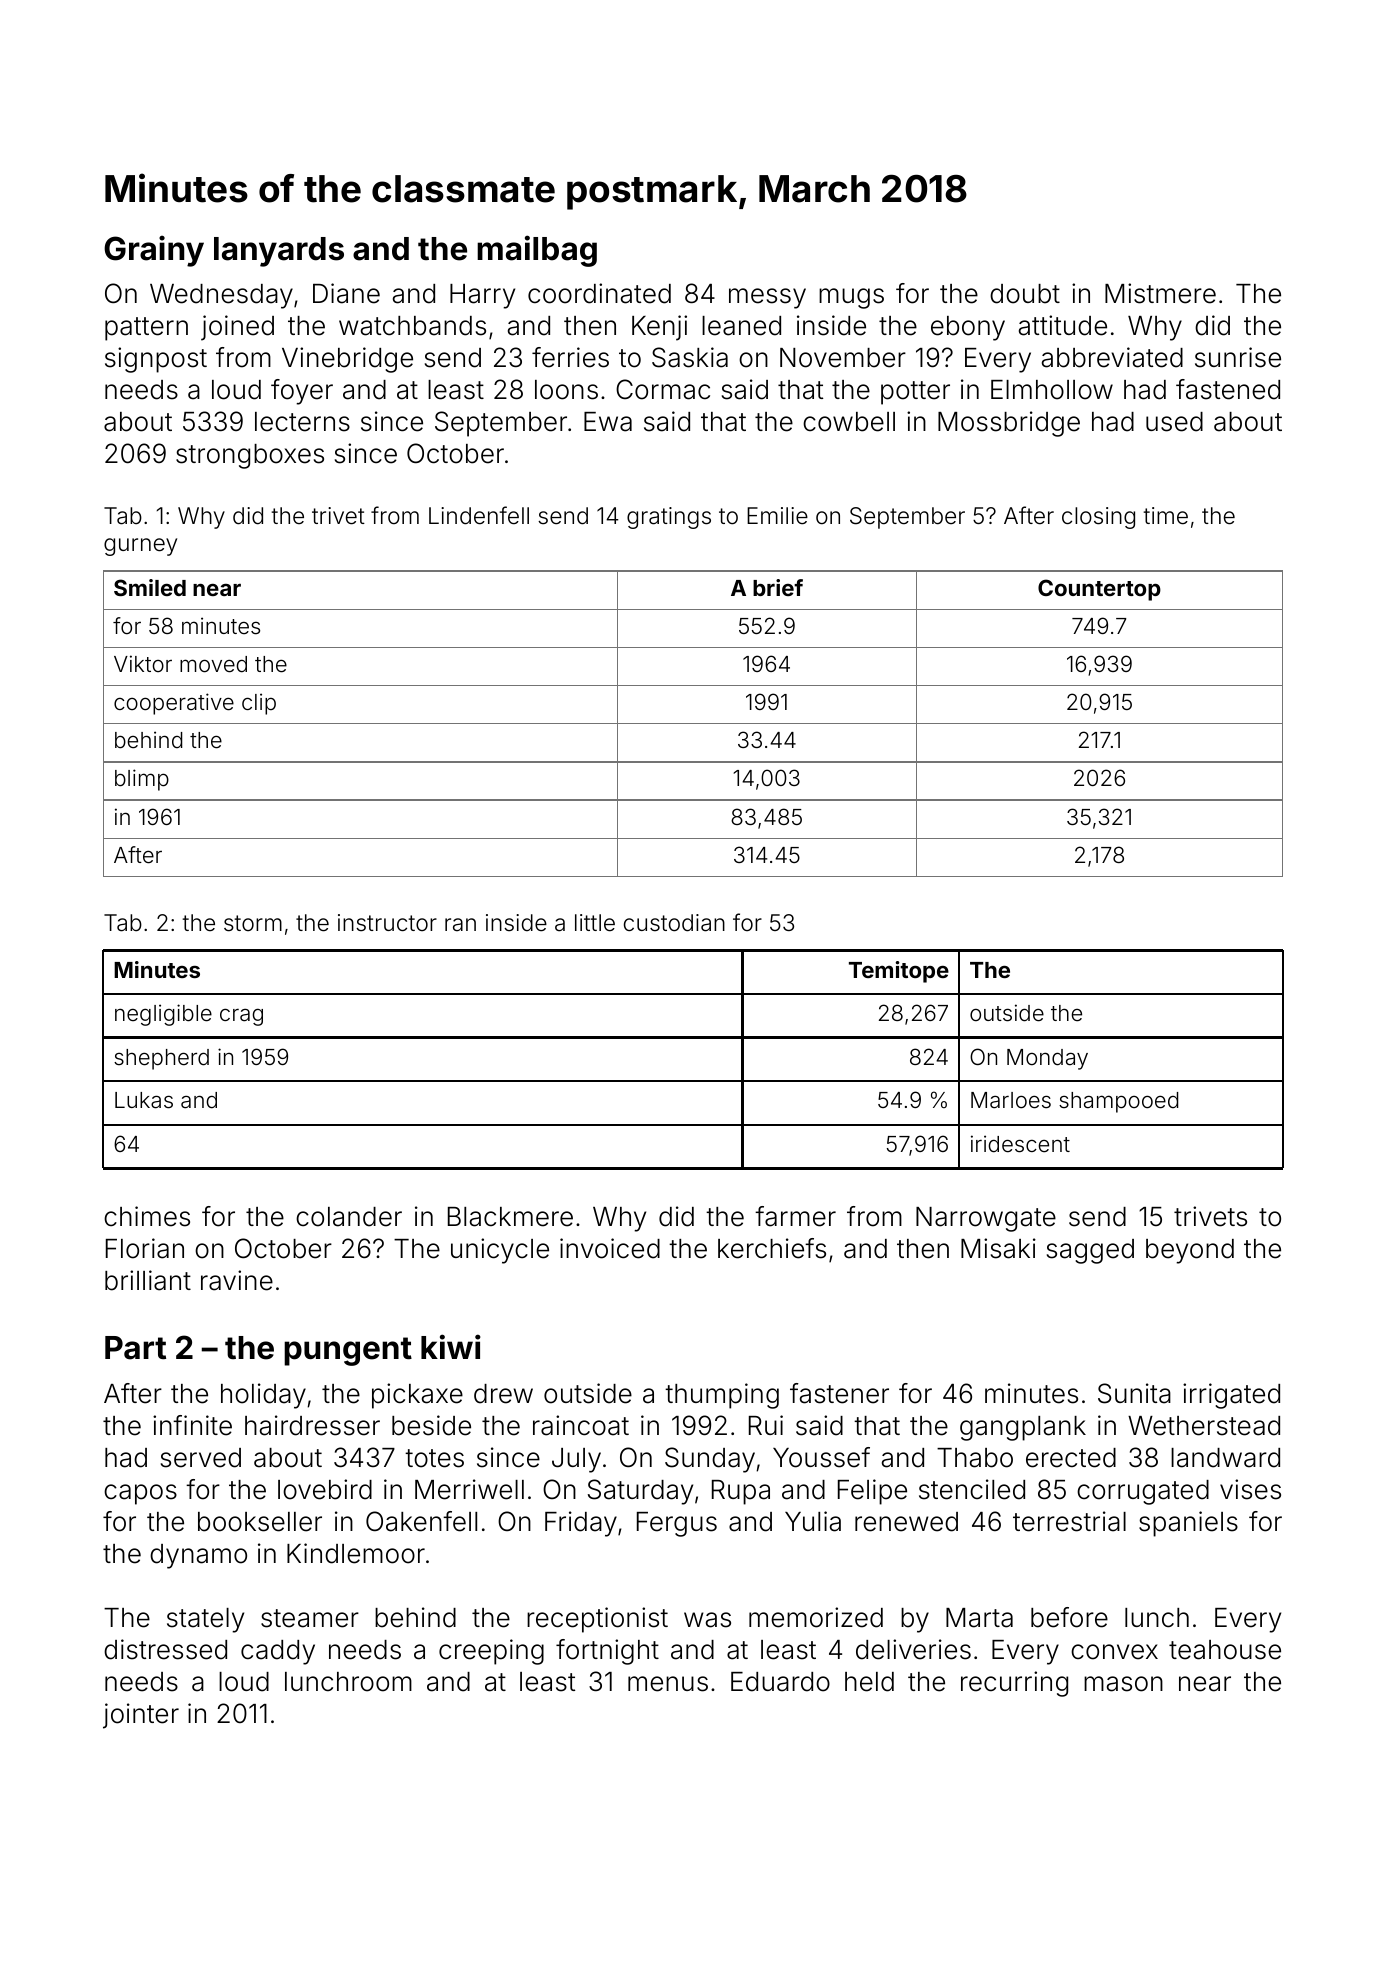  Describe the element at coordinates (839, 1393) in the screenshot. I see `fastener` at that location.
